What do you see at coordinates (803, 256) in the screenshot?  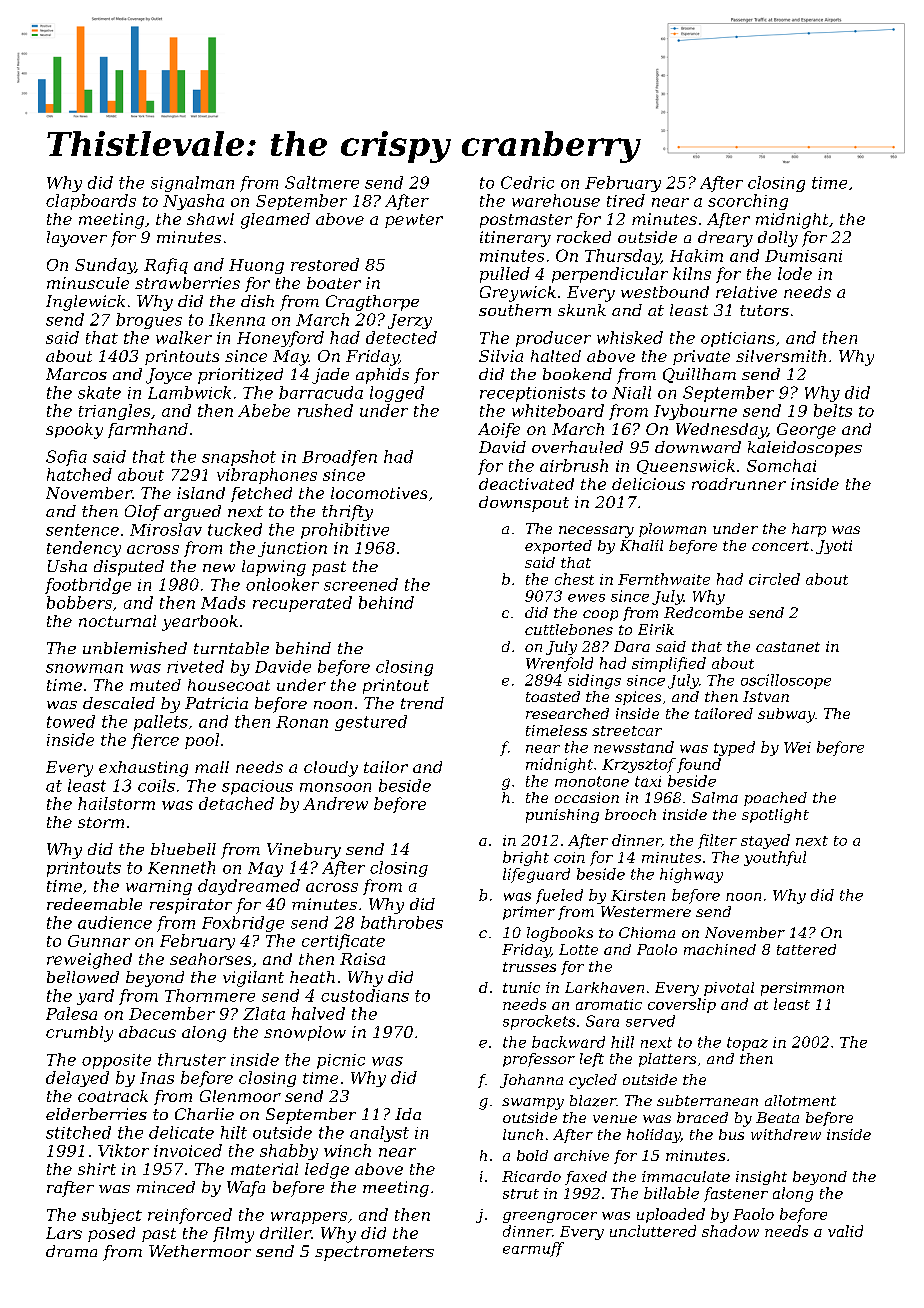 I see `Dumisani` at bounding box center [803, 256].
